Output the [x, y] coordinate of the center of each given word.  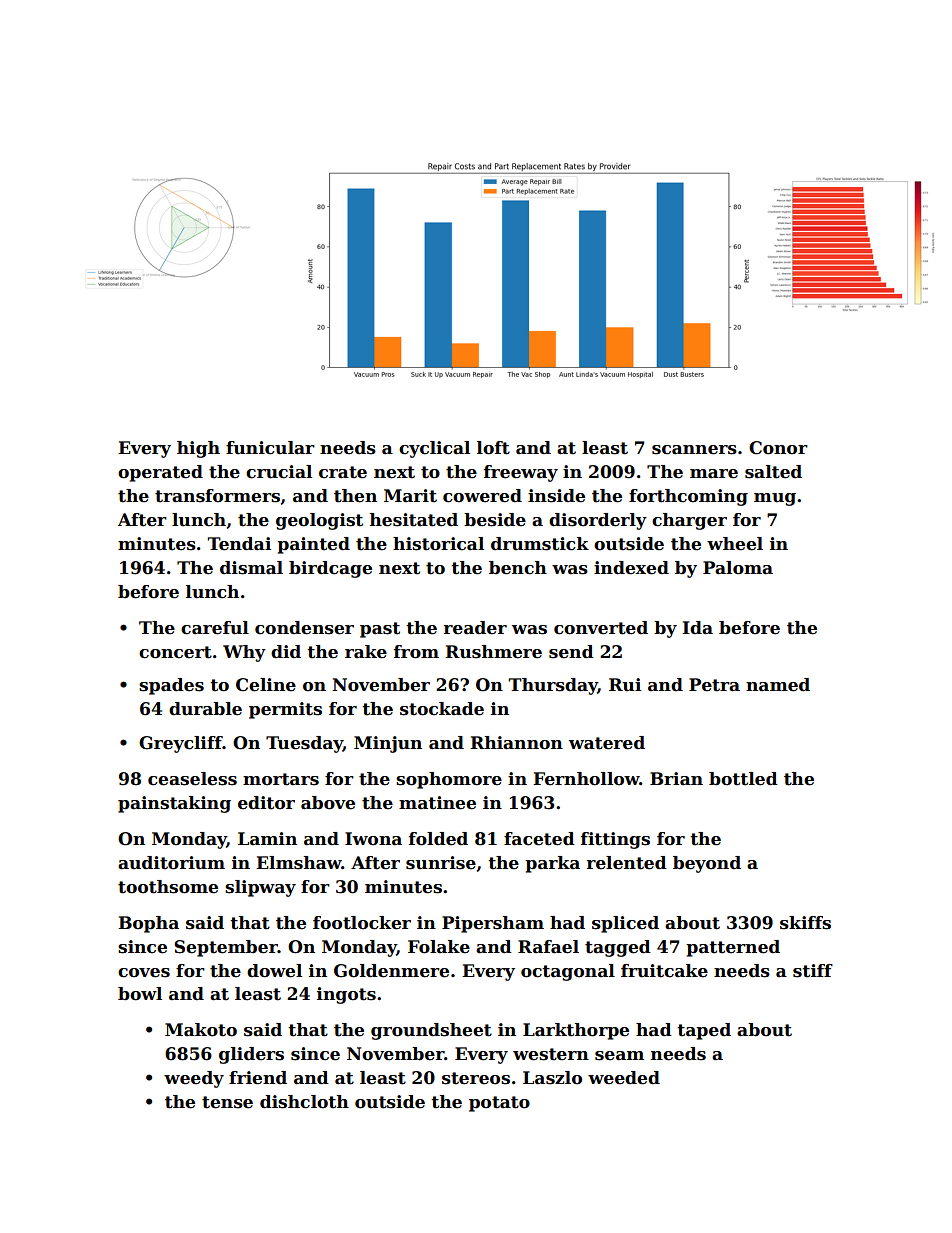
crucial [279, 472]
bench [518, 568]
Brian [676, 779]
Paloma [738, 568]
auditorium [171, 863]
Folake [439, 947]
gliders [251, 1055]
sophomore [449, 780]
